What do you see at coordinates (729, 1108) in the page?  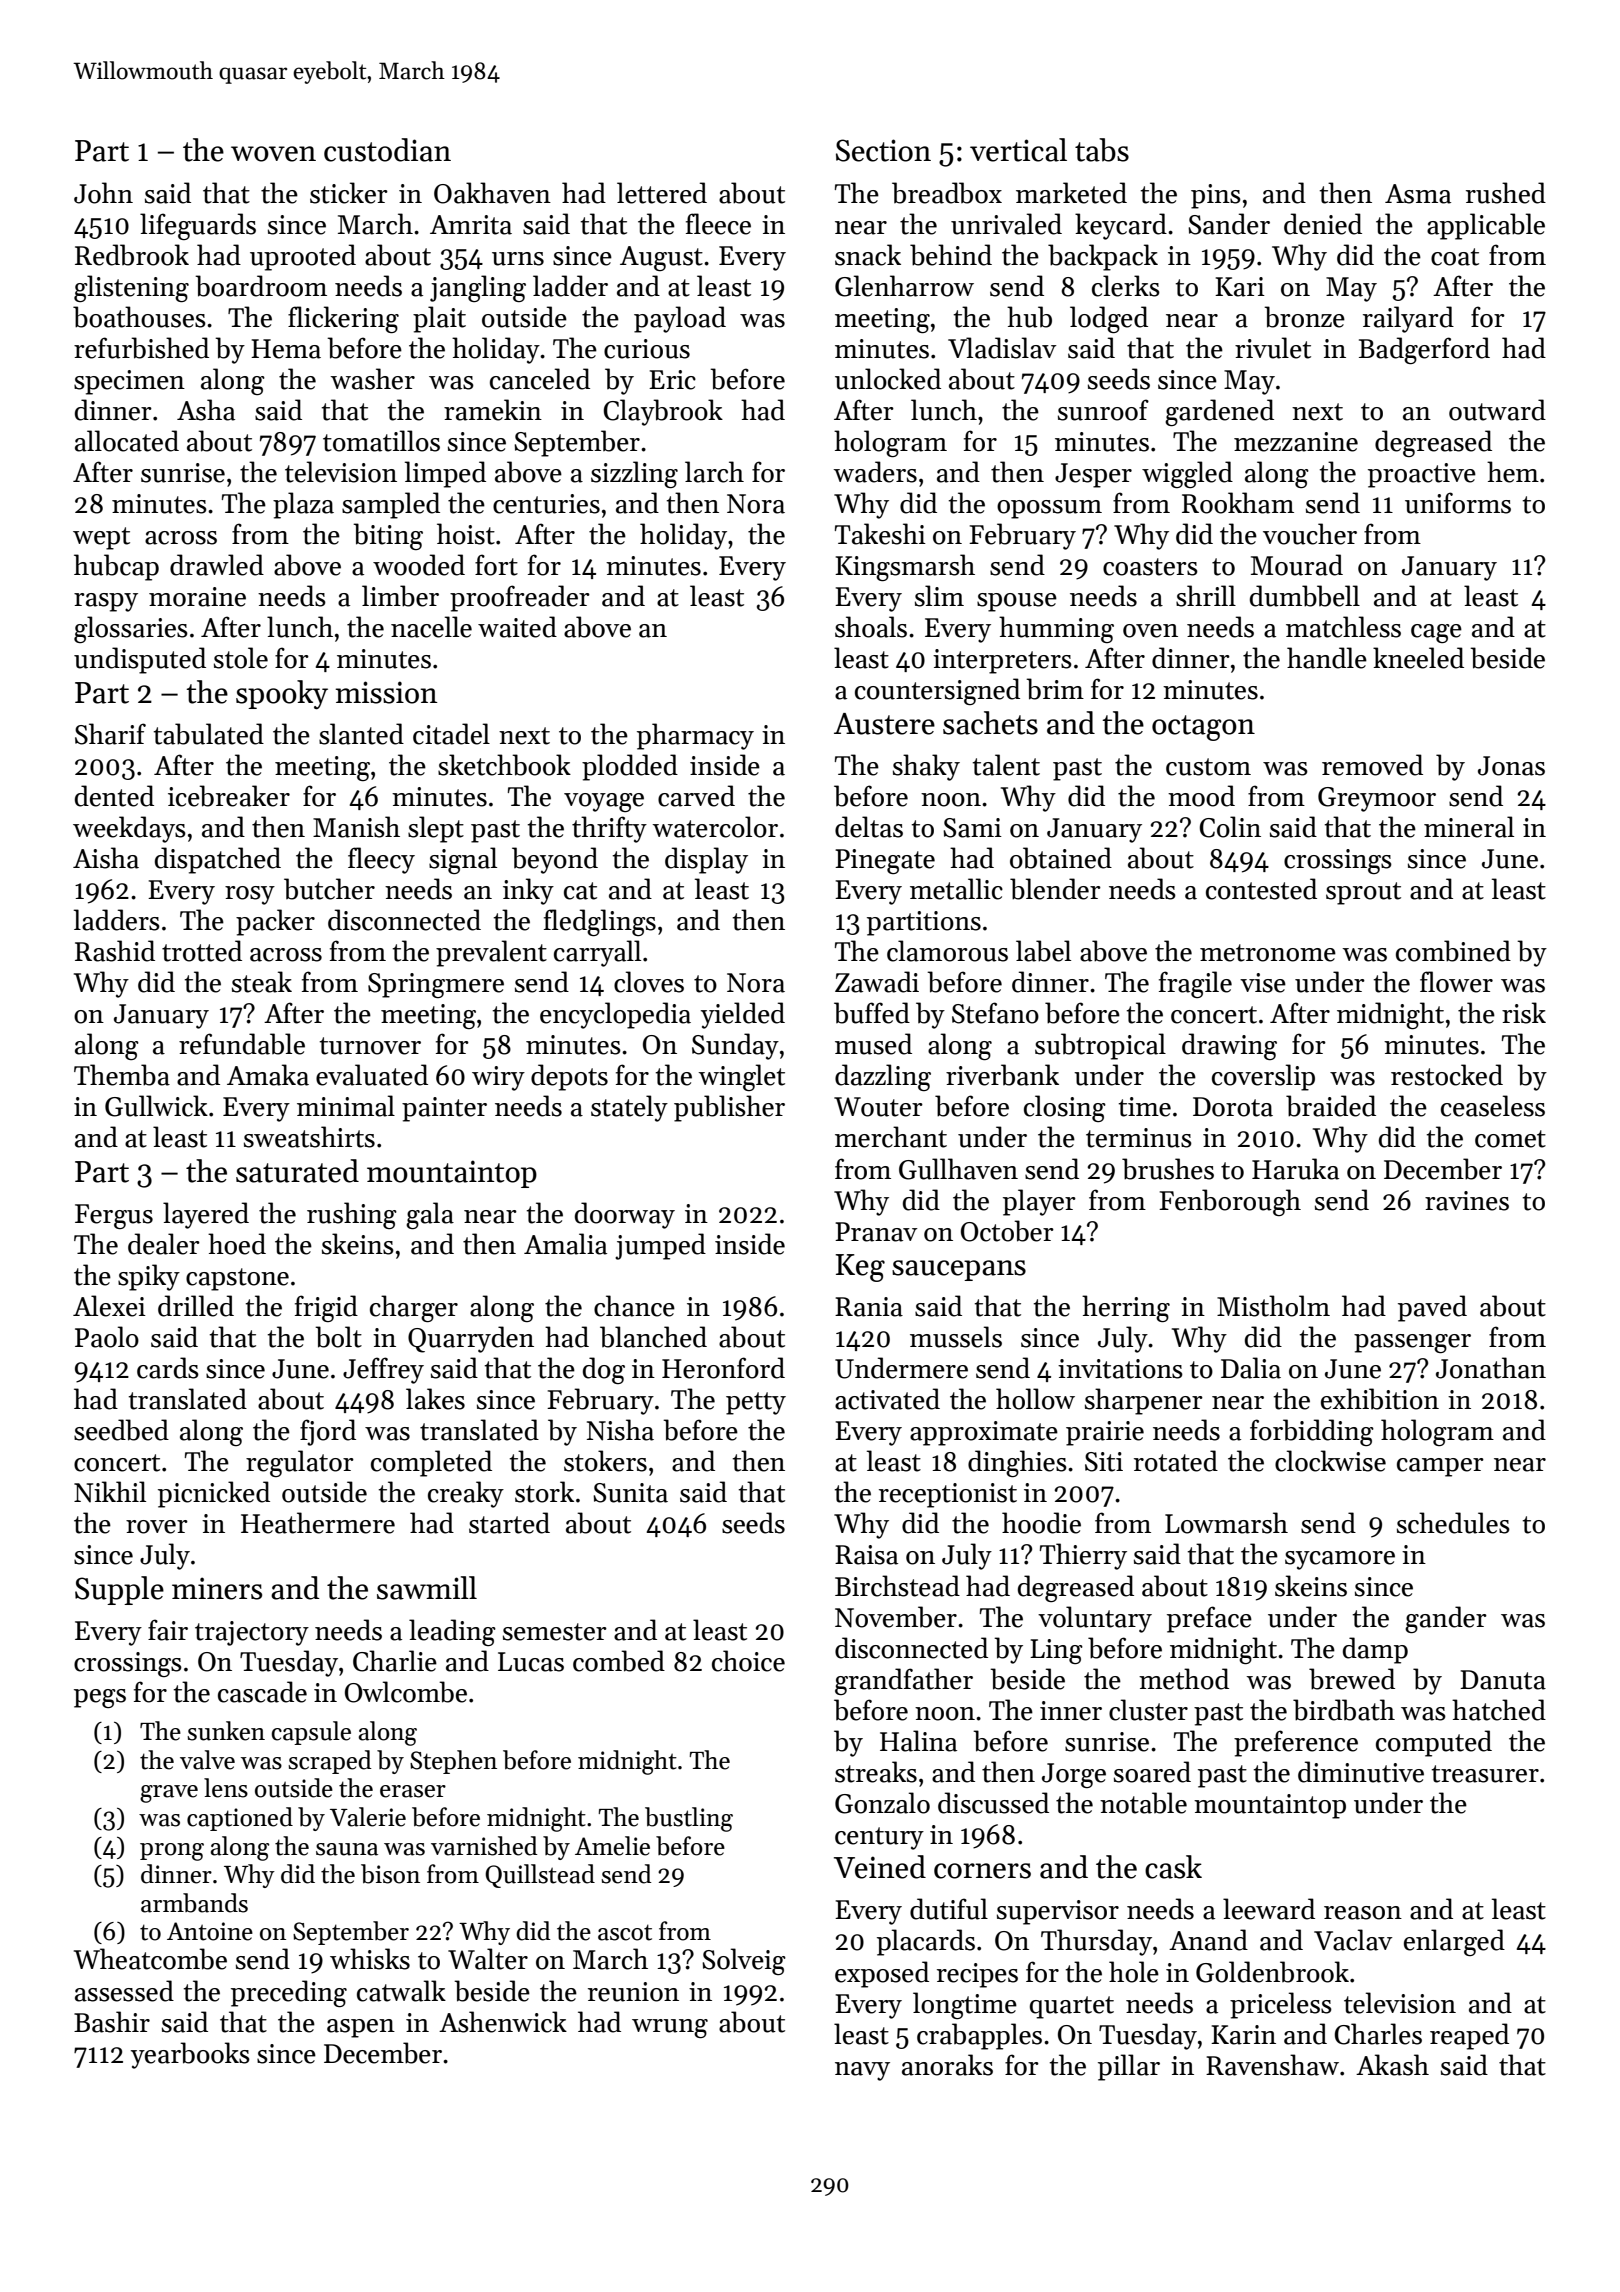 I see `publisher` at bounding box center [729, 1108].
